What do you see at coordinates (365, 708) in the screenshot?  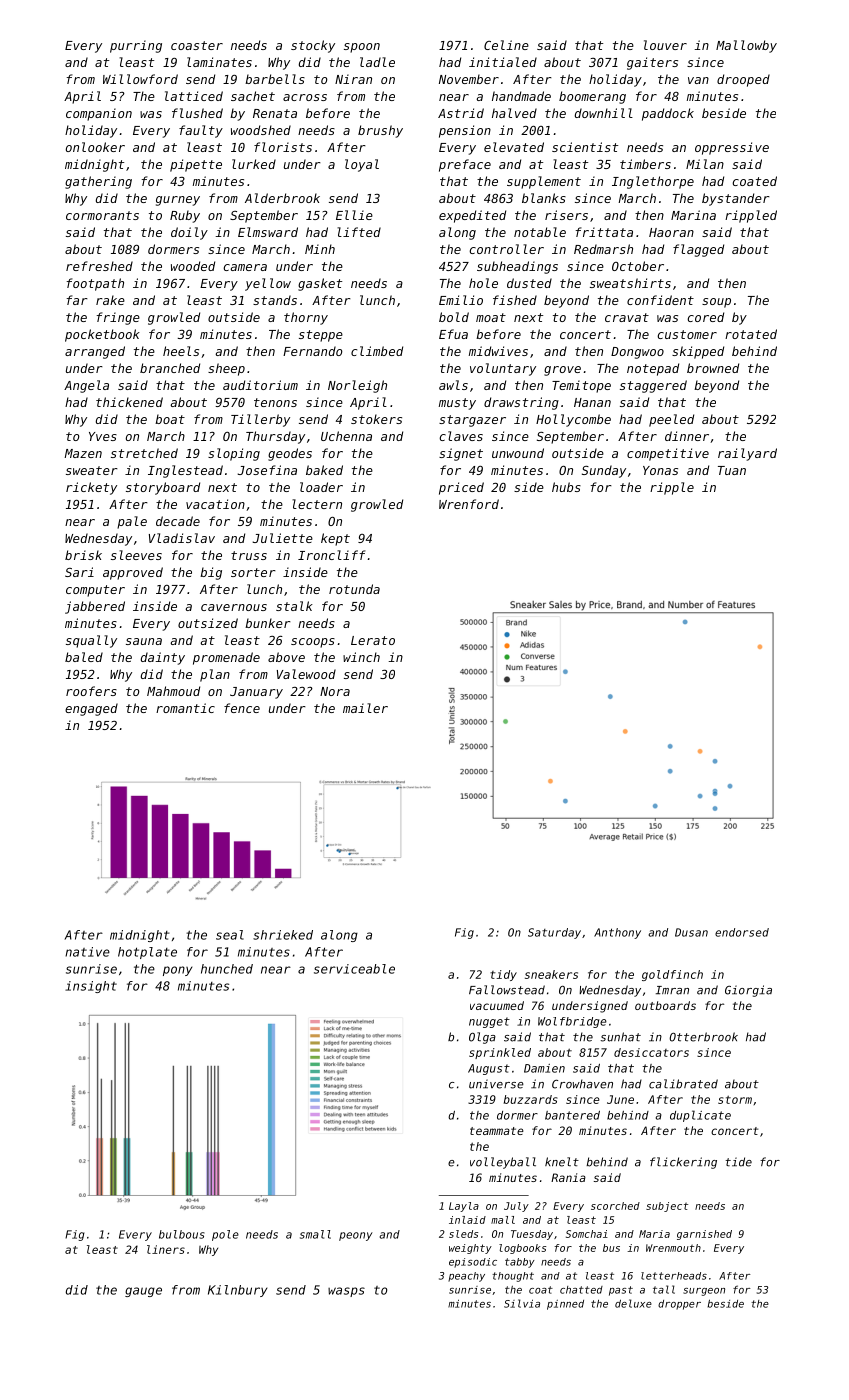 I see `mailer` at bounding box center [365, 708].
